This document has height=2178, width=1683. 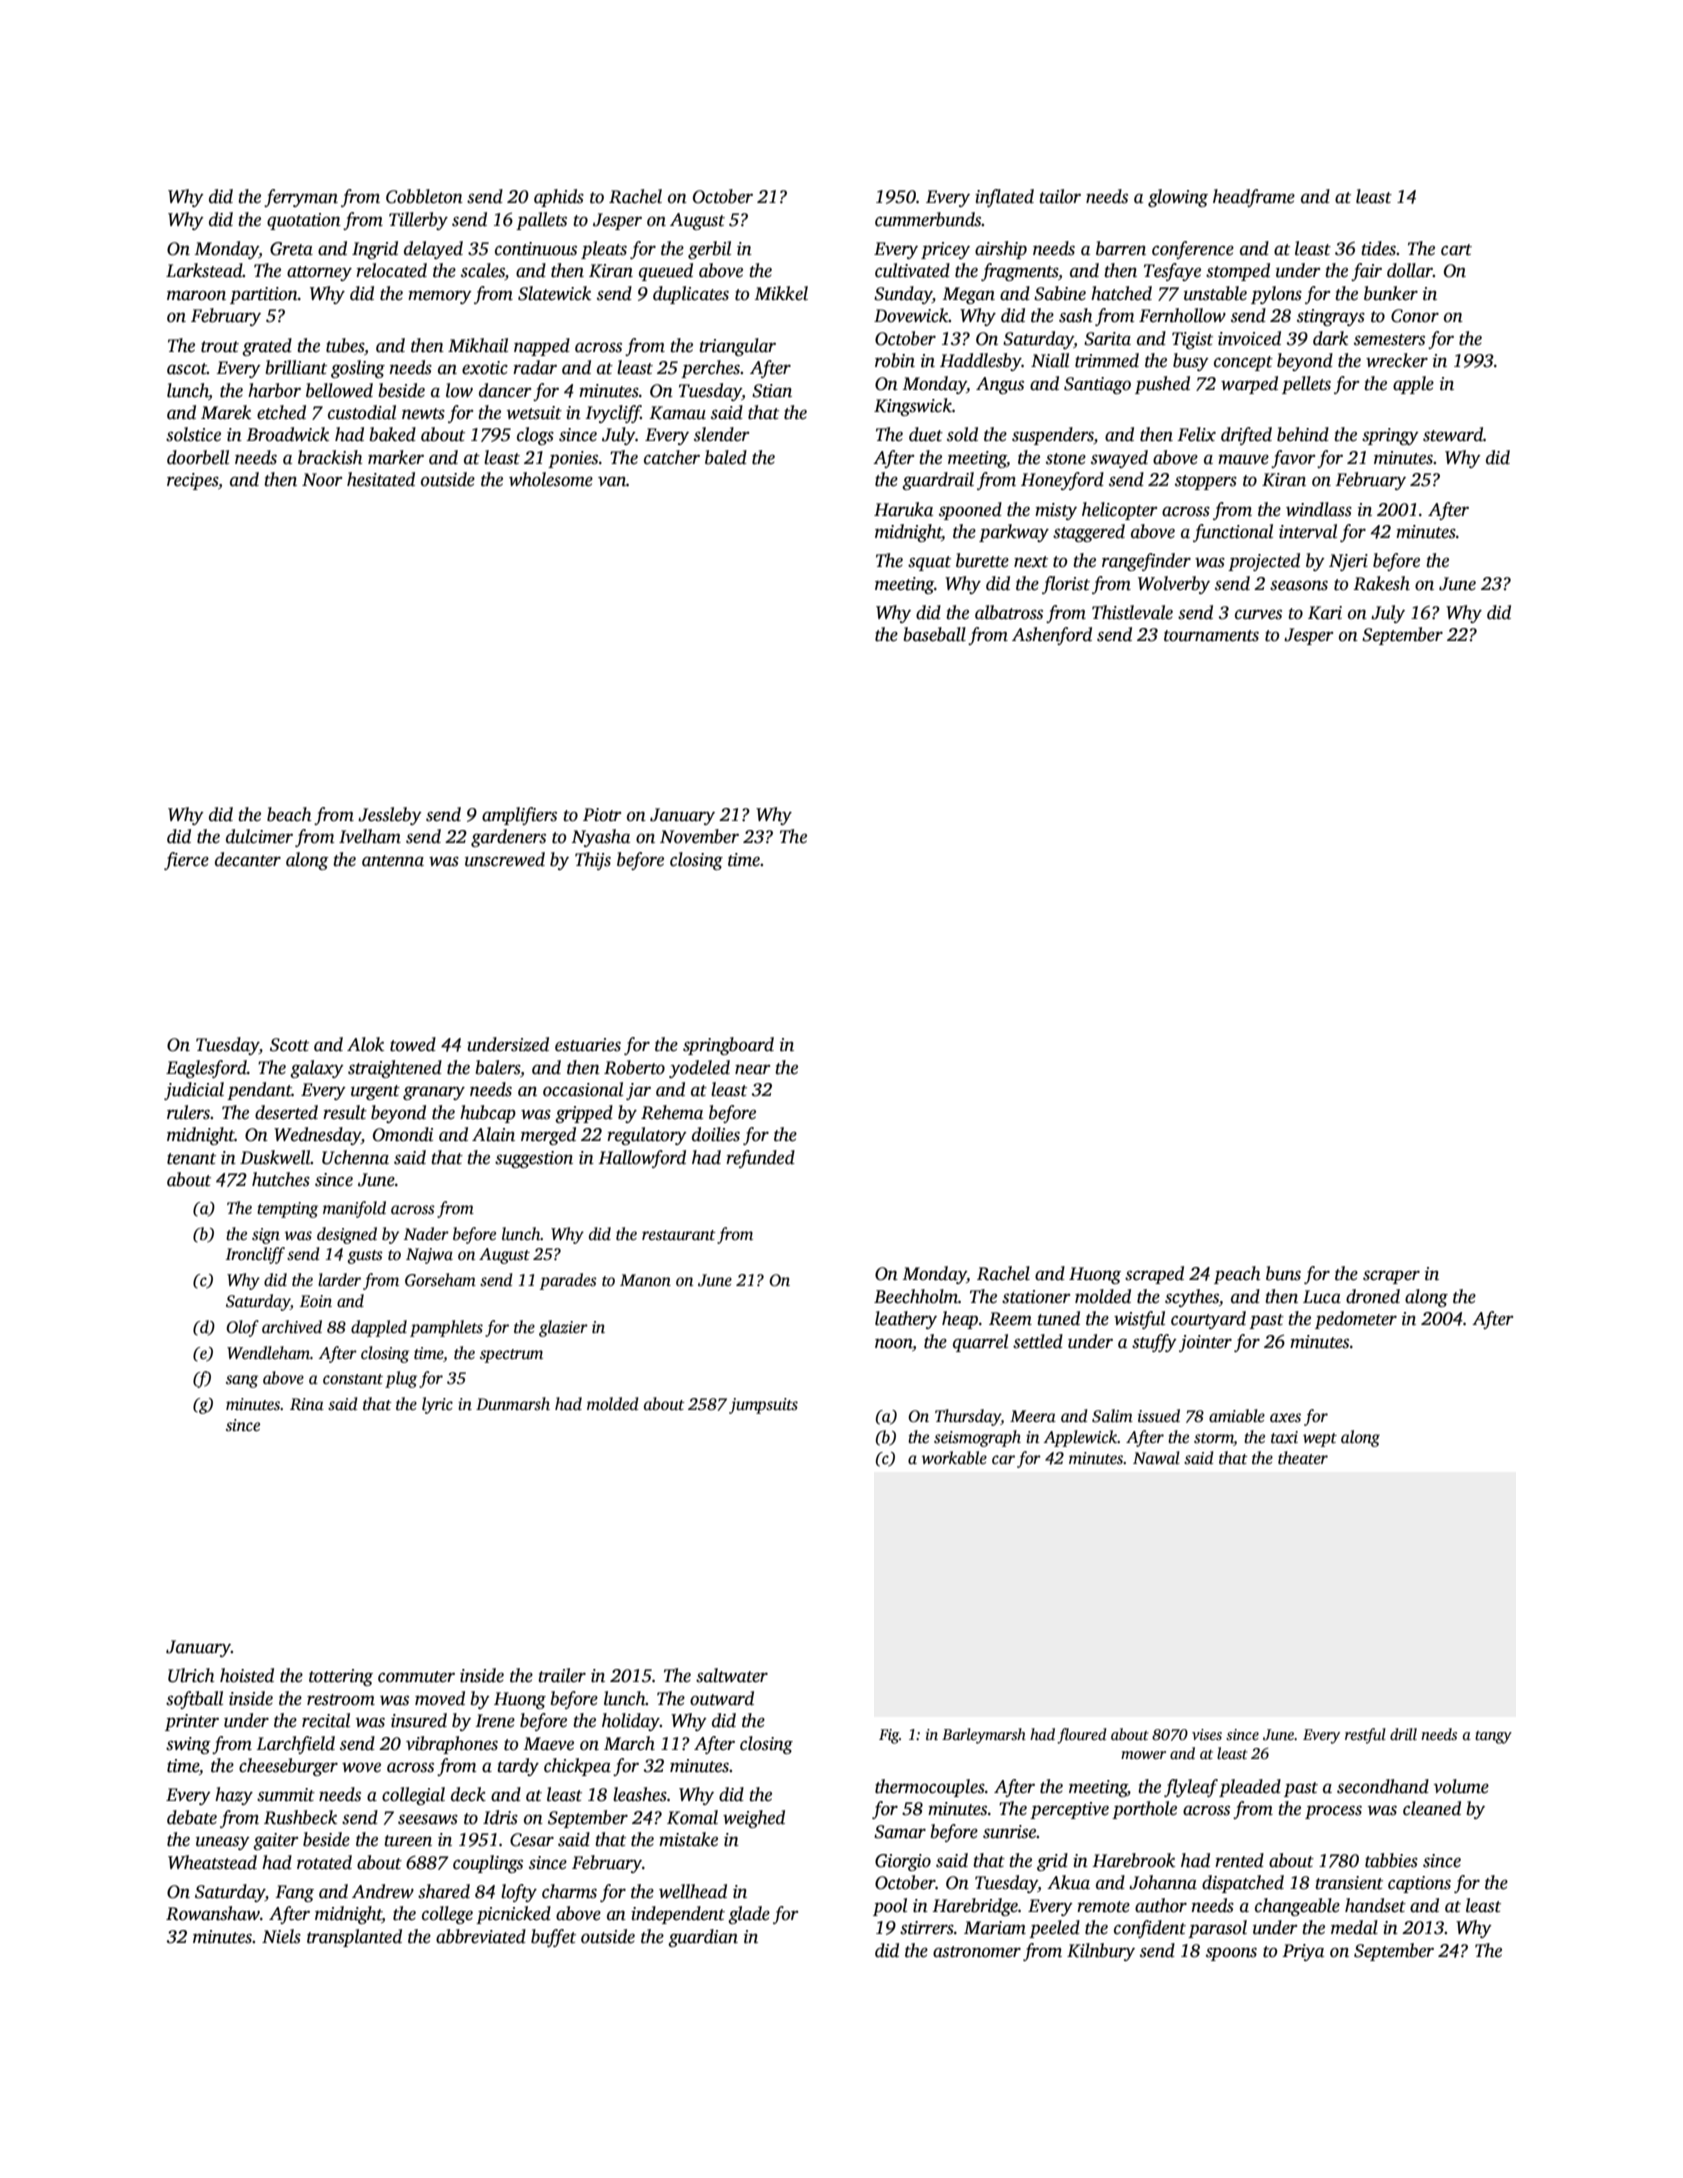 I want to click on aphids, so click(x=559, y=198).
